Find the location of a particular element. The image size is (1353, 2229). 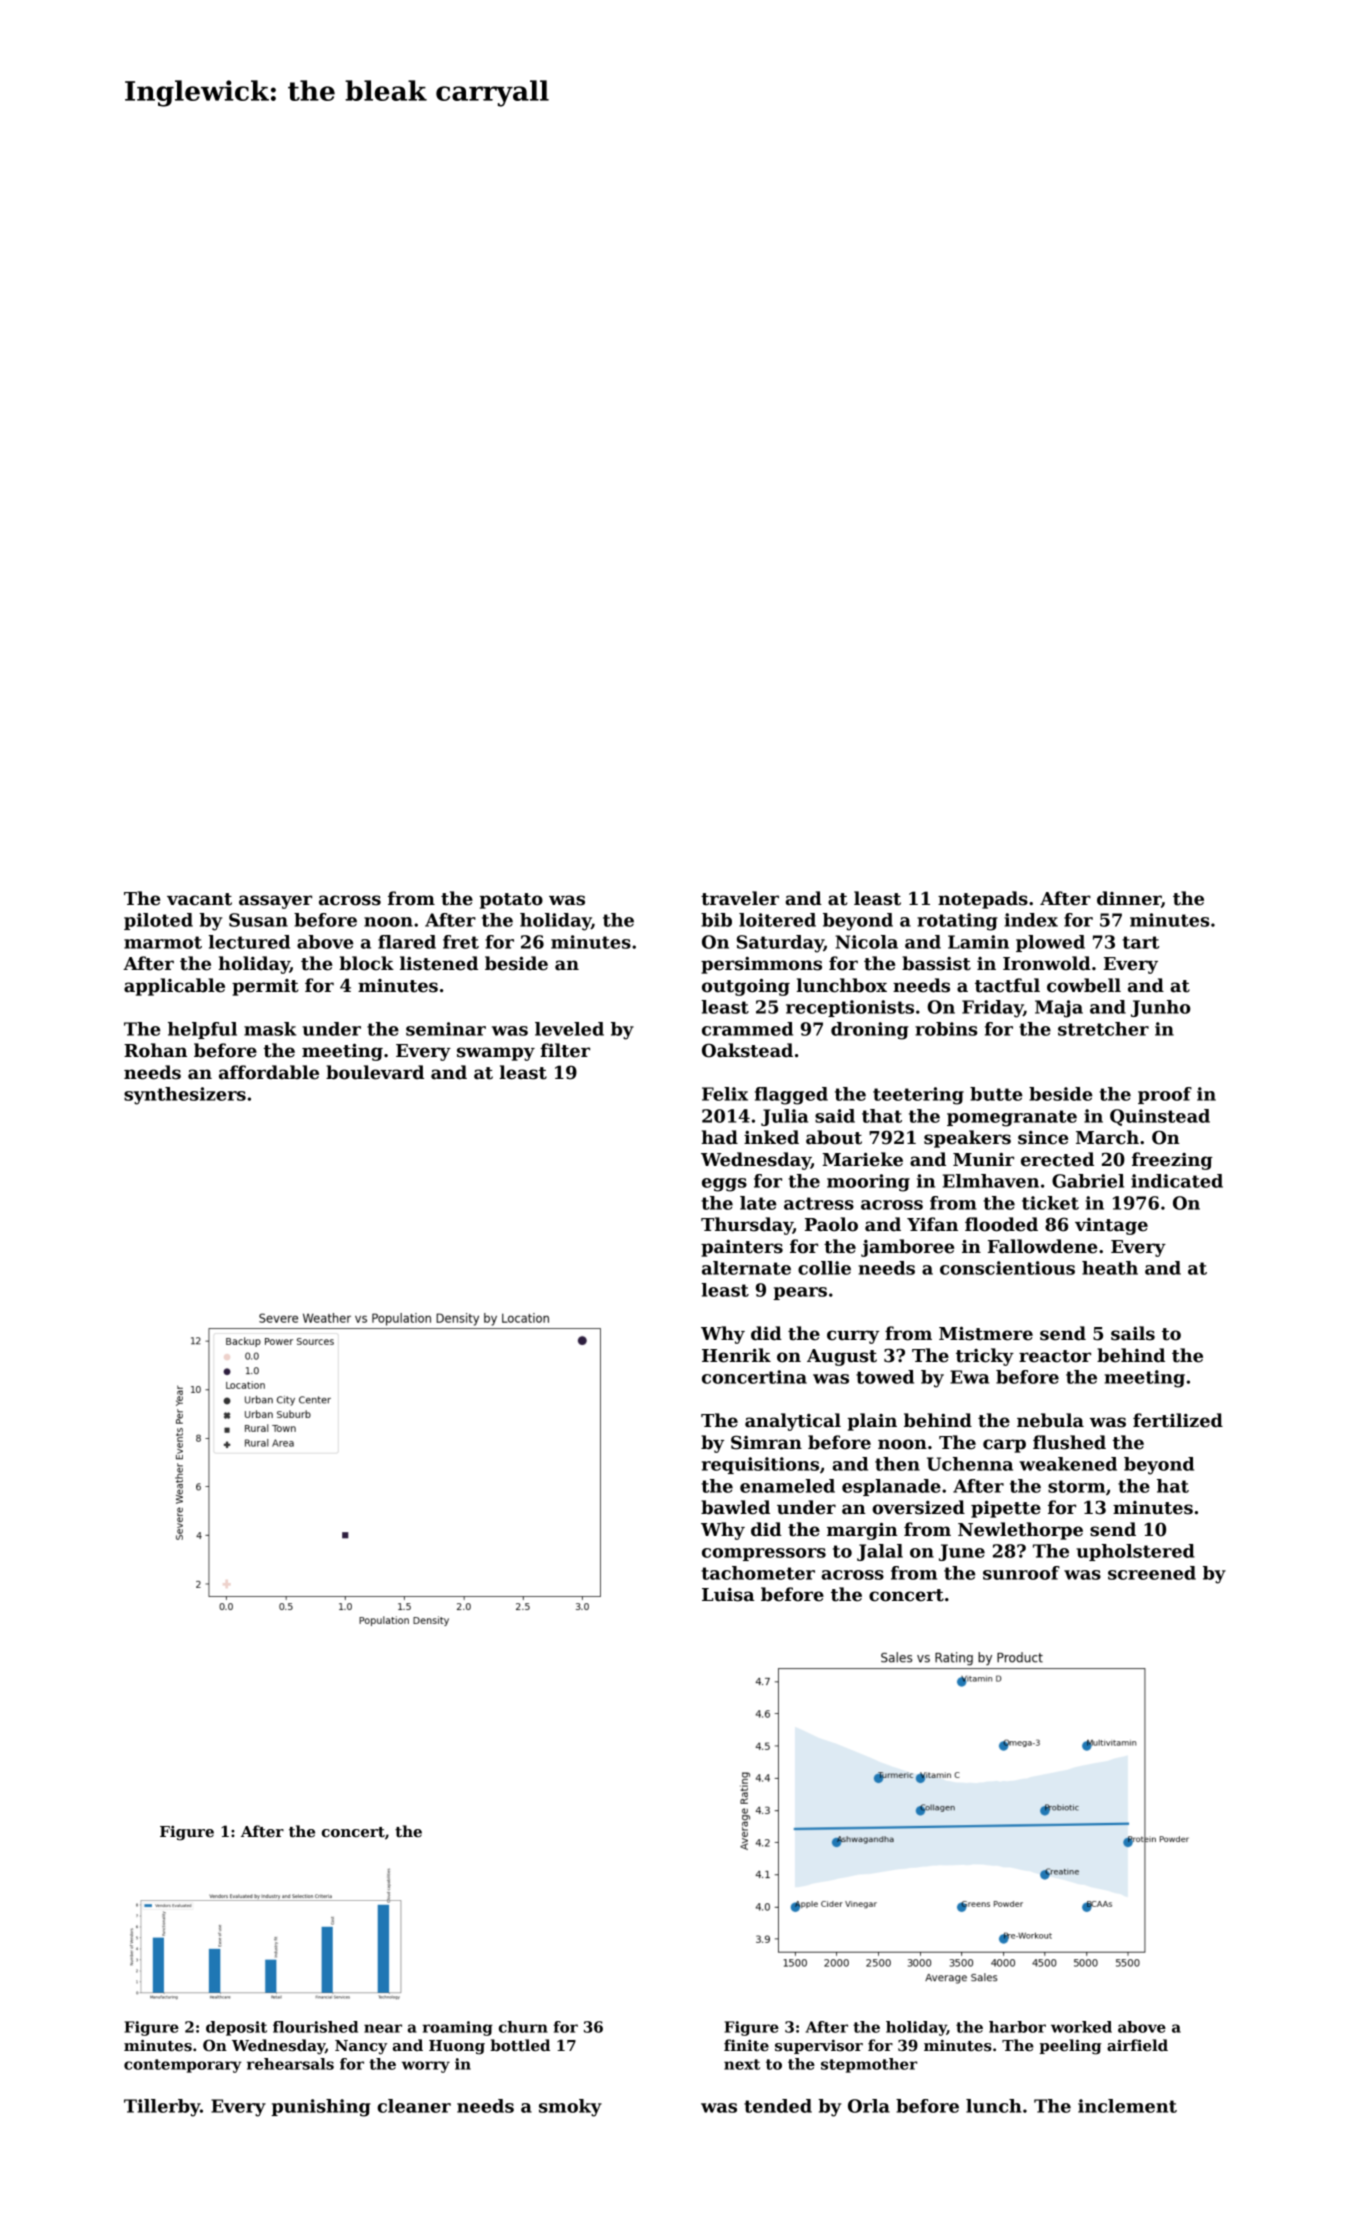

bottled is located at coordinates (520, 2045).
